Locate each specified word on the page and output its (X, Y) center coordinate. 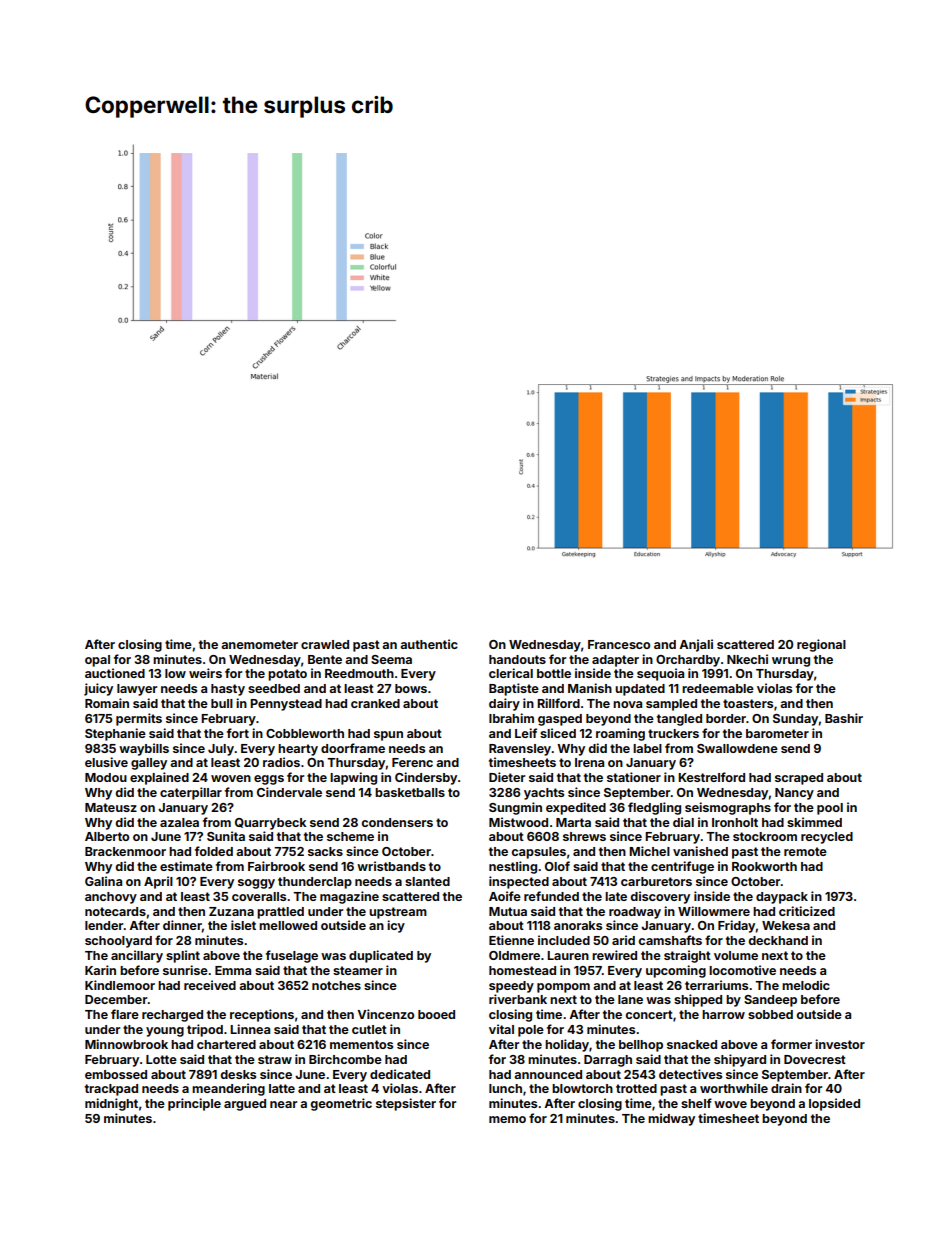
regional (821, 645)
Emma (233, 970)
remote (805, 851)
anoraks (578, 925)
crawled (325, 644)
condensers (397, 822)
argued (245, 1105)
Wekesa (786, 925)
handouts (517, 659)
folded (214, 851)
